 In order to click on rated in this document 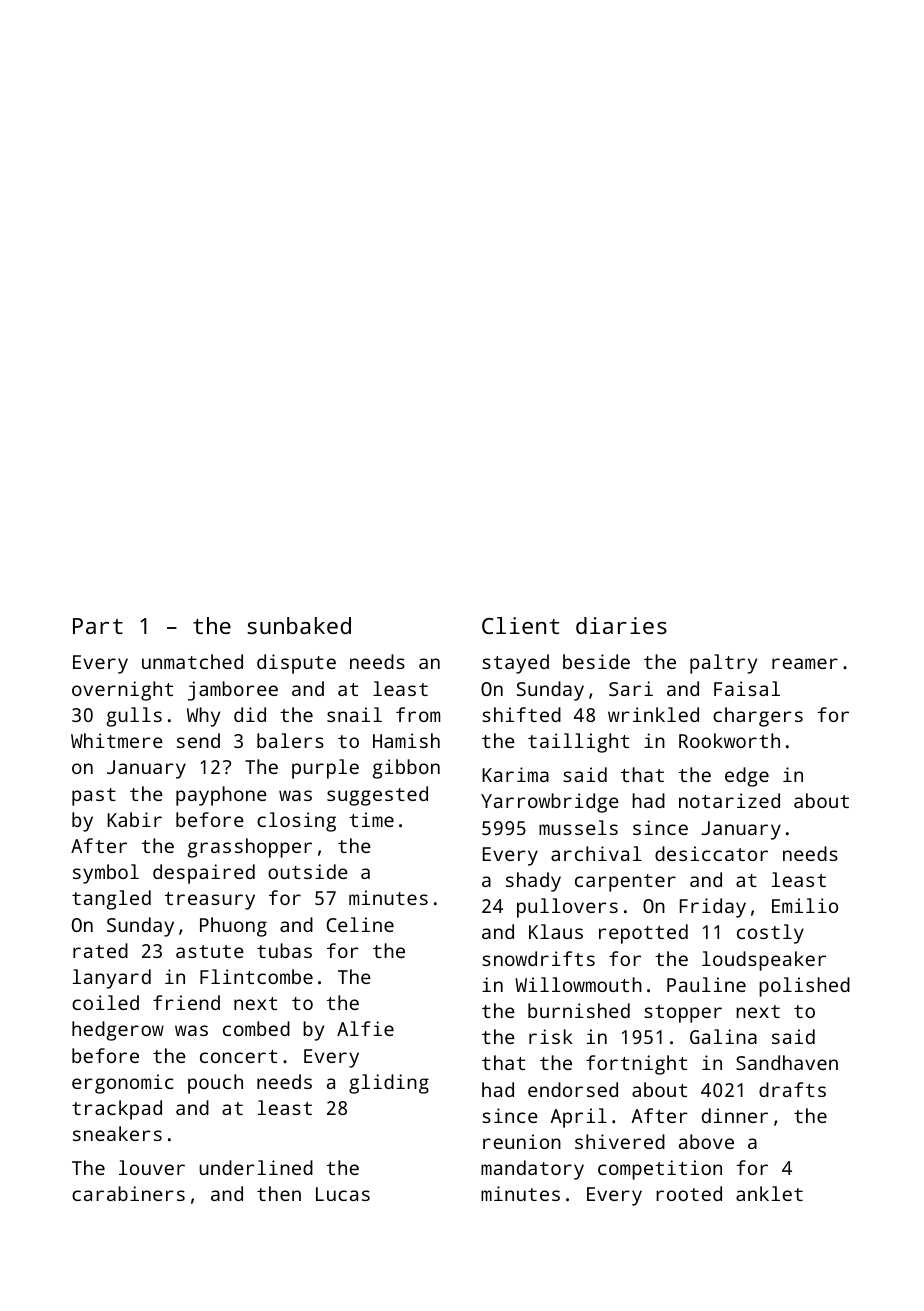, I will do `click(100, 950)`.
